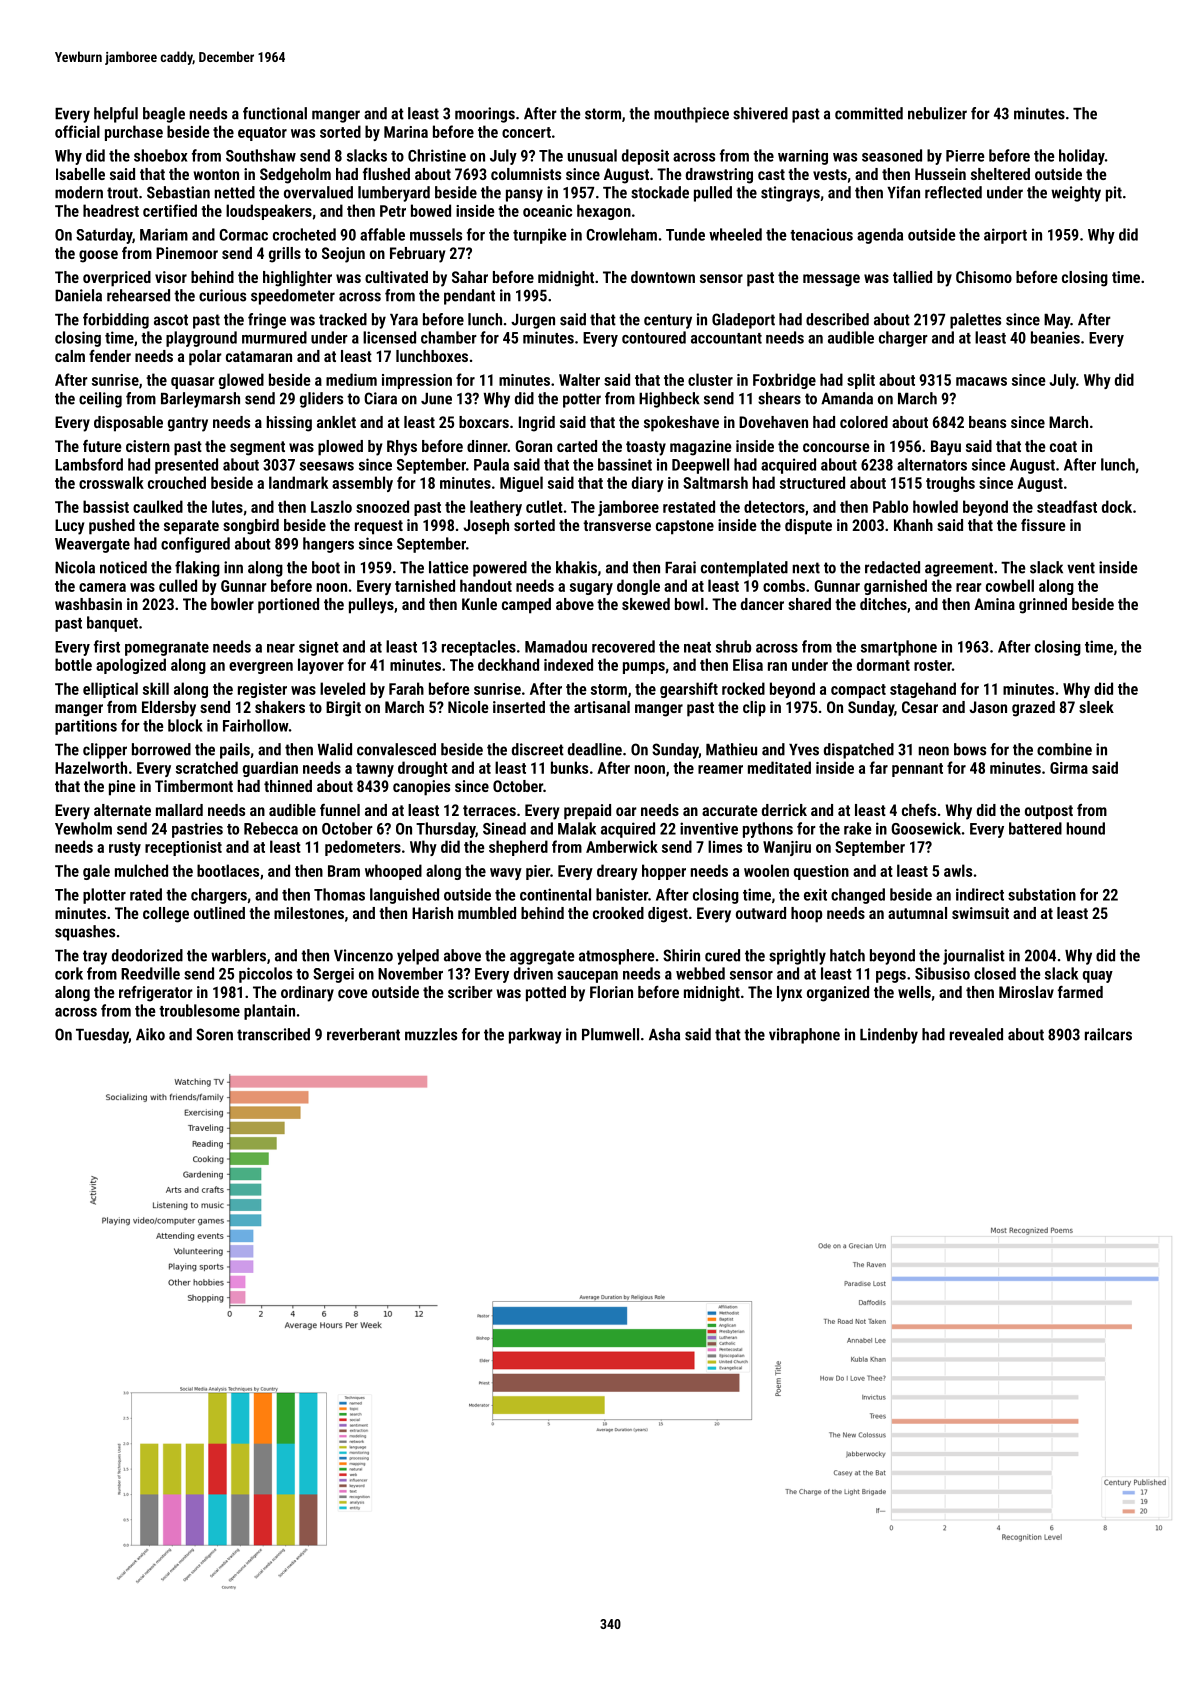  I want to click on beanies, so click(1055, 337).
